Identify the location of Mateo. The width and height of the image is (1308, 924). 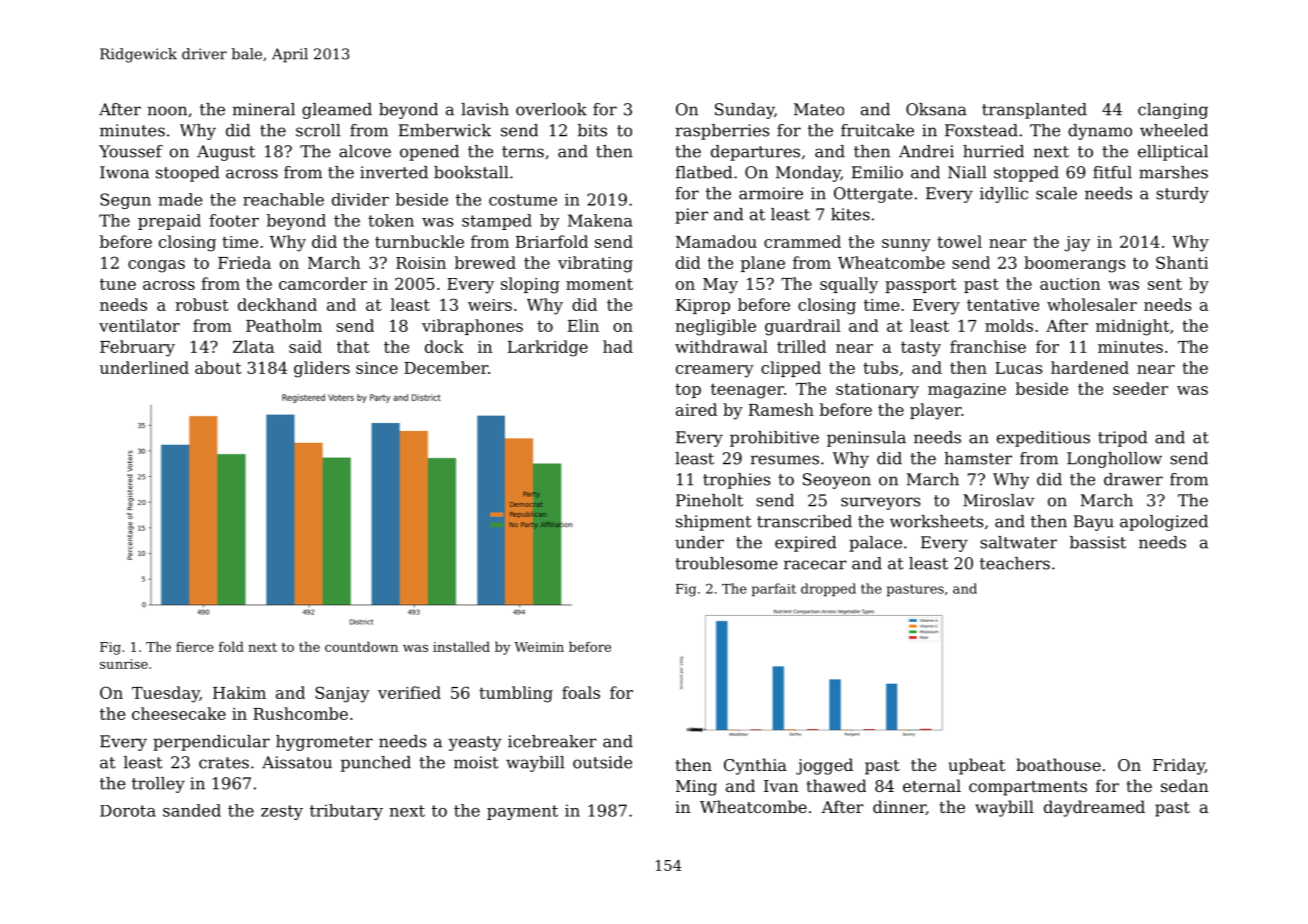
(819, 109).
